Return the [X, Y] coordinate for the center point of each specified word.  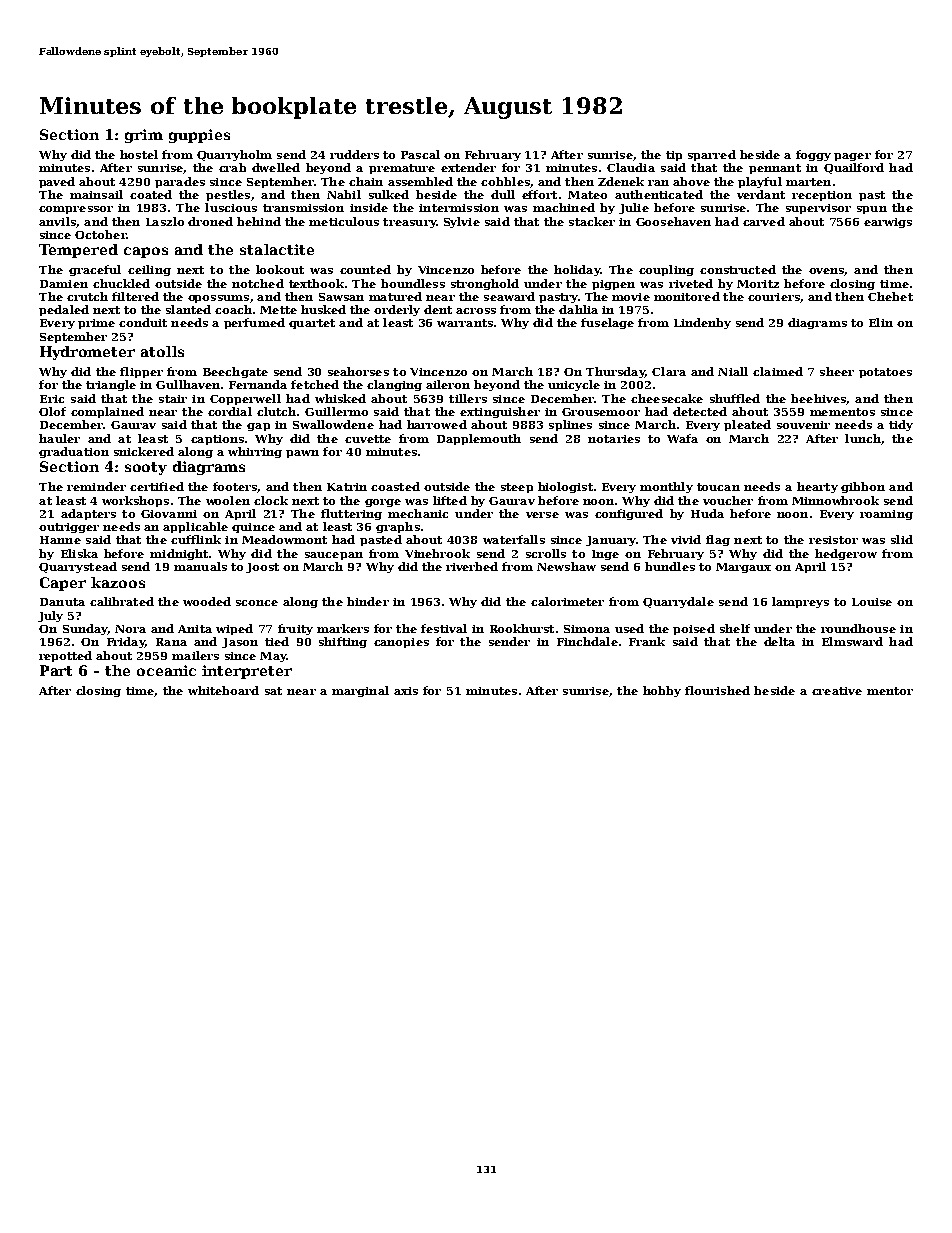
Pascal [420, 154]
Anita [195, 629]
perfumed [254, 323]
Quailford [854, 168]
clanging [394, 385]
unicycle [574, 385]
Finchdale [587, 641]
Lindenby [702, 323]
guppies [199, 136]
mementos [842, 412]
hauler [59, 438]
